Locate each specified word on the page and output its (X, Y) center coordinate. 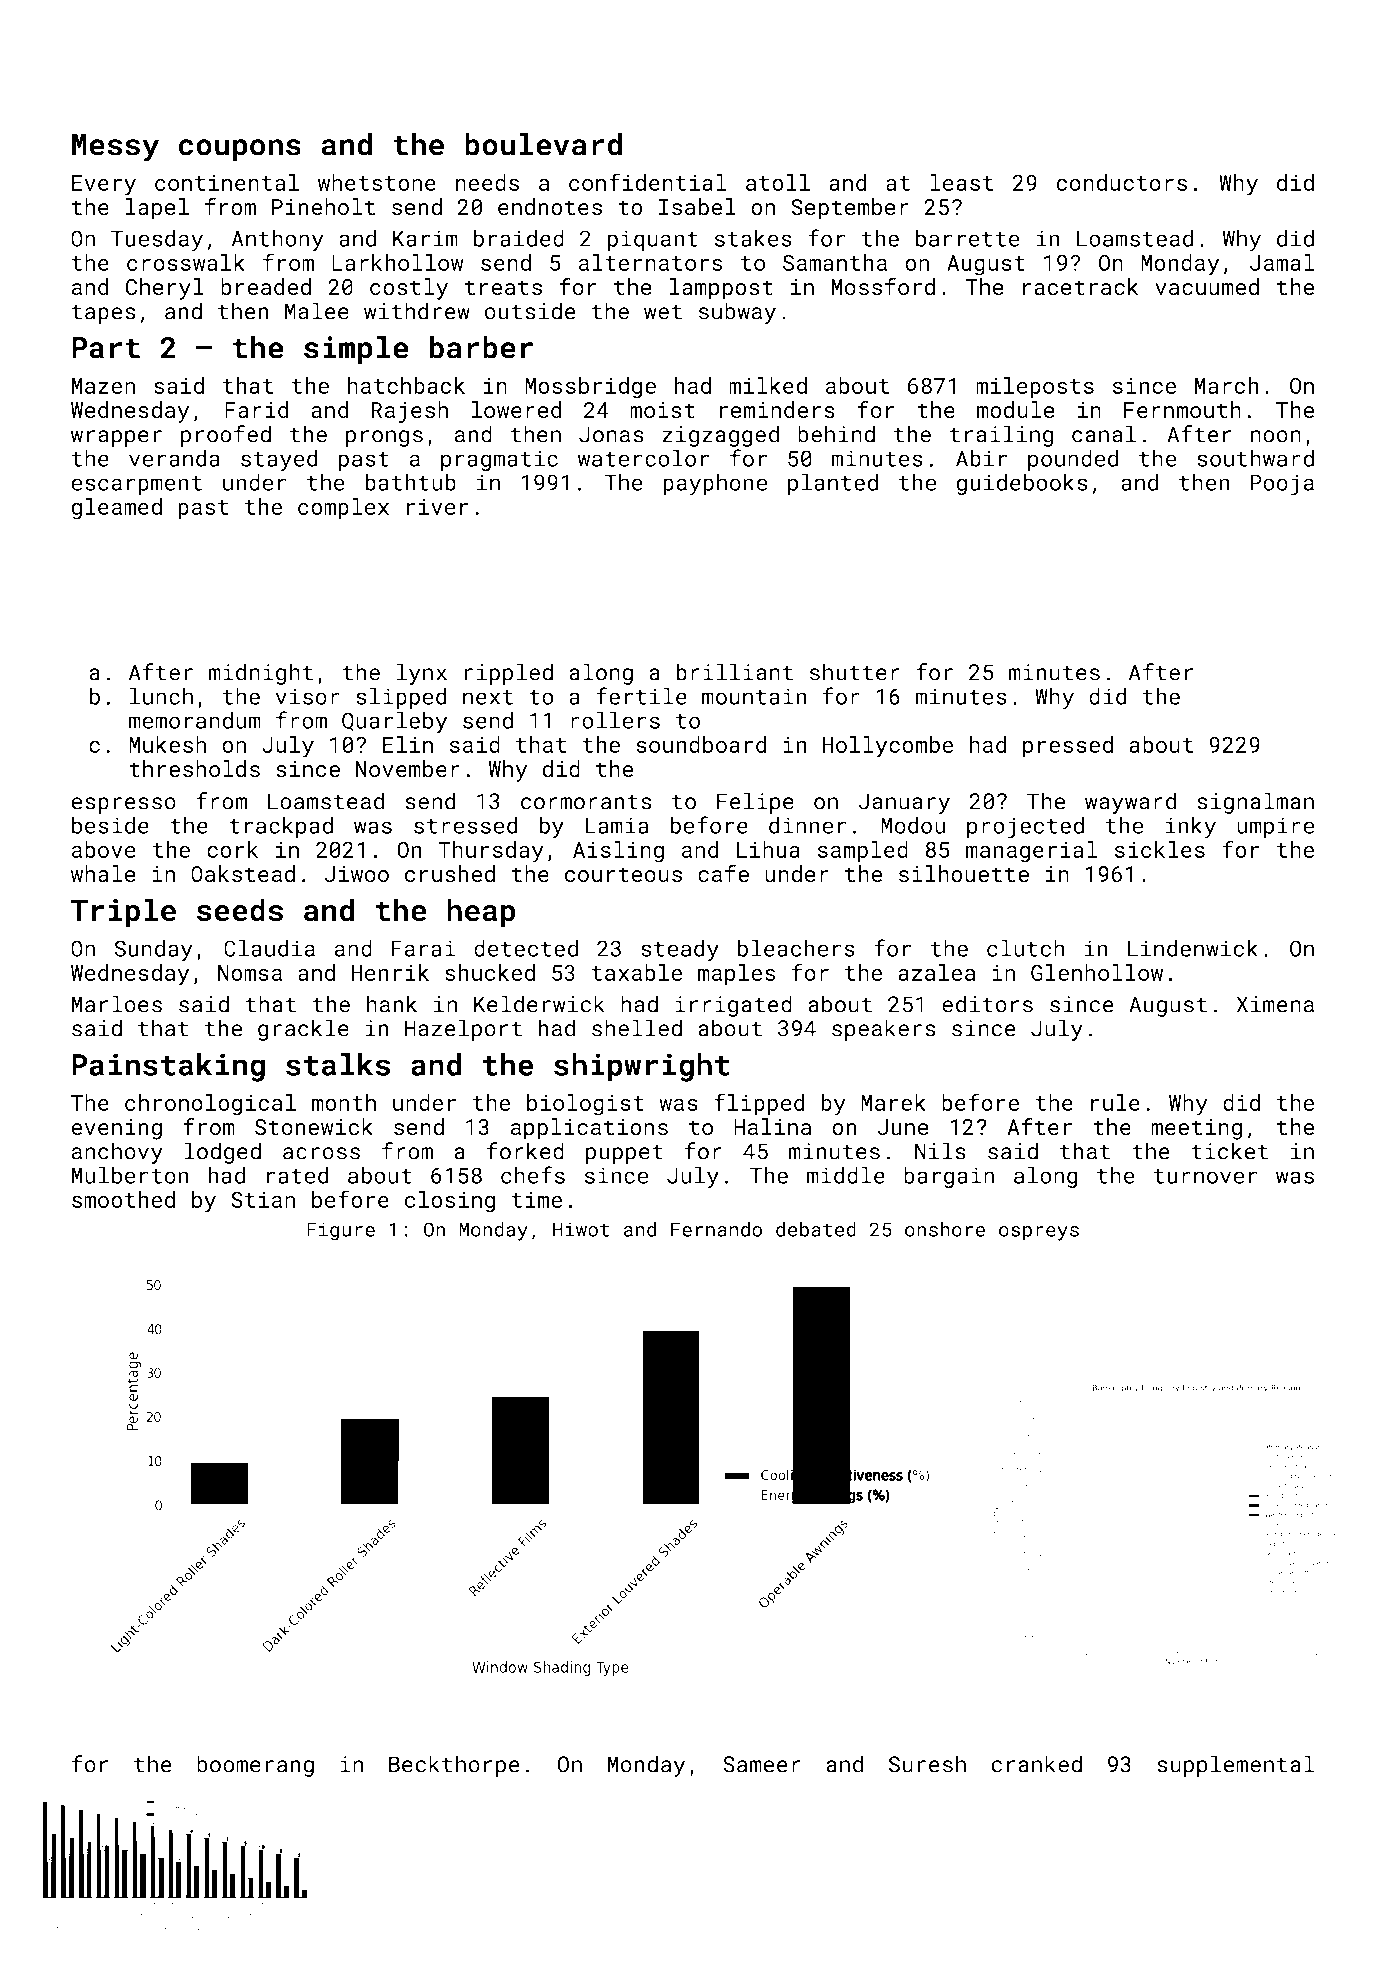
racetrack (1080, 287)
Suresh (927, 1764)
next (488, 697)
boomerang (255, 1766)
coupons (240, 150)
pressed (1068, 747)
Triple (123, 912)
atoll (778, 182)
